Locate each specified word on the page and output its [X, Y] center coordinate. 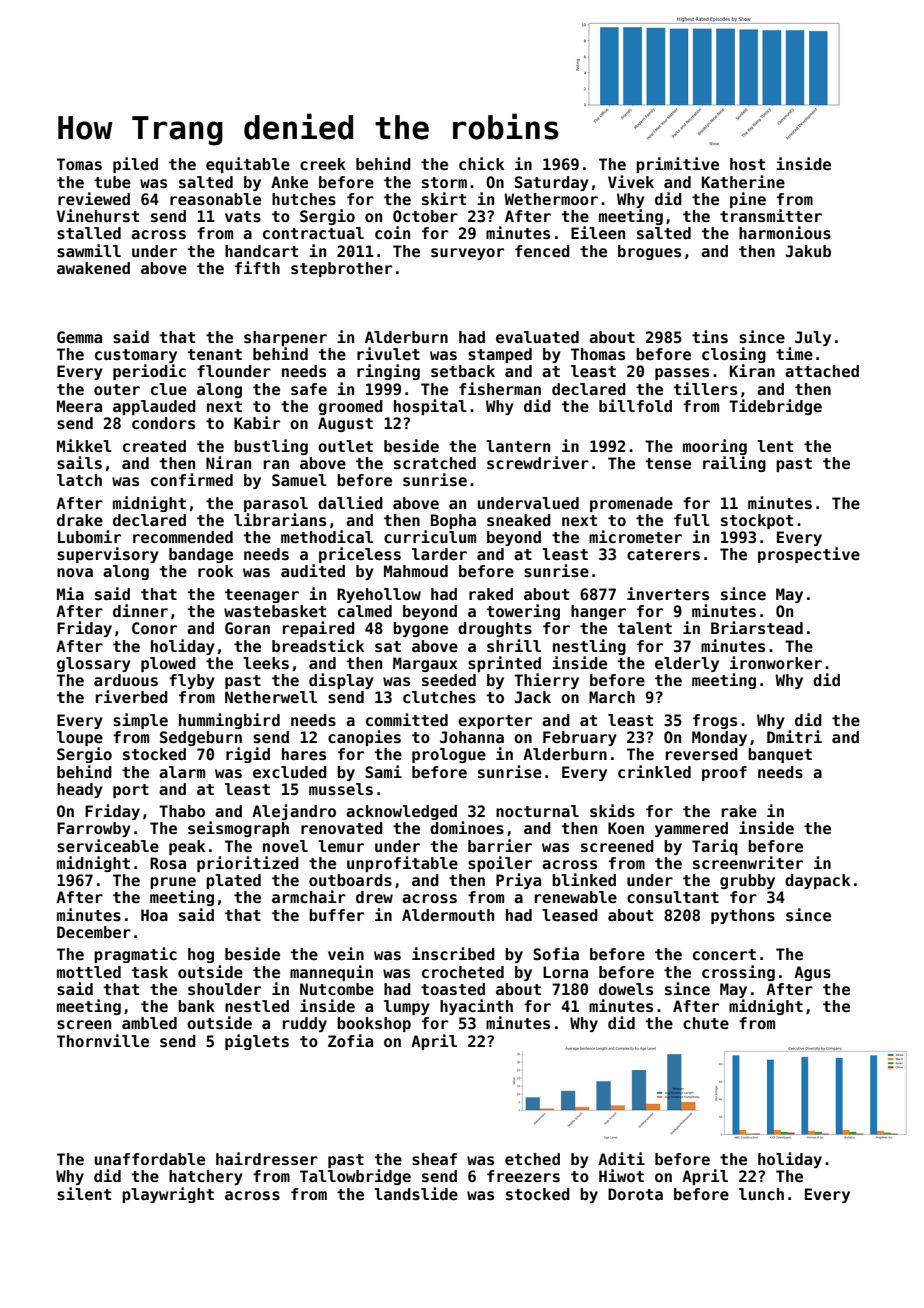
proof [724, 773]
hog [201, 955]
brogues [649, 252]
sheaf [434, 1159]
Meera [79, 406]
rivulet [388, 353]
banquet [780, 755]
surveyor [467, 254]
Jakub [808, 251]
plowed [168, 664]
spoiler [500, 864]
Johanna [472, 737]
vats [243, 216]
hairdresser [267, 1159]
